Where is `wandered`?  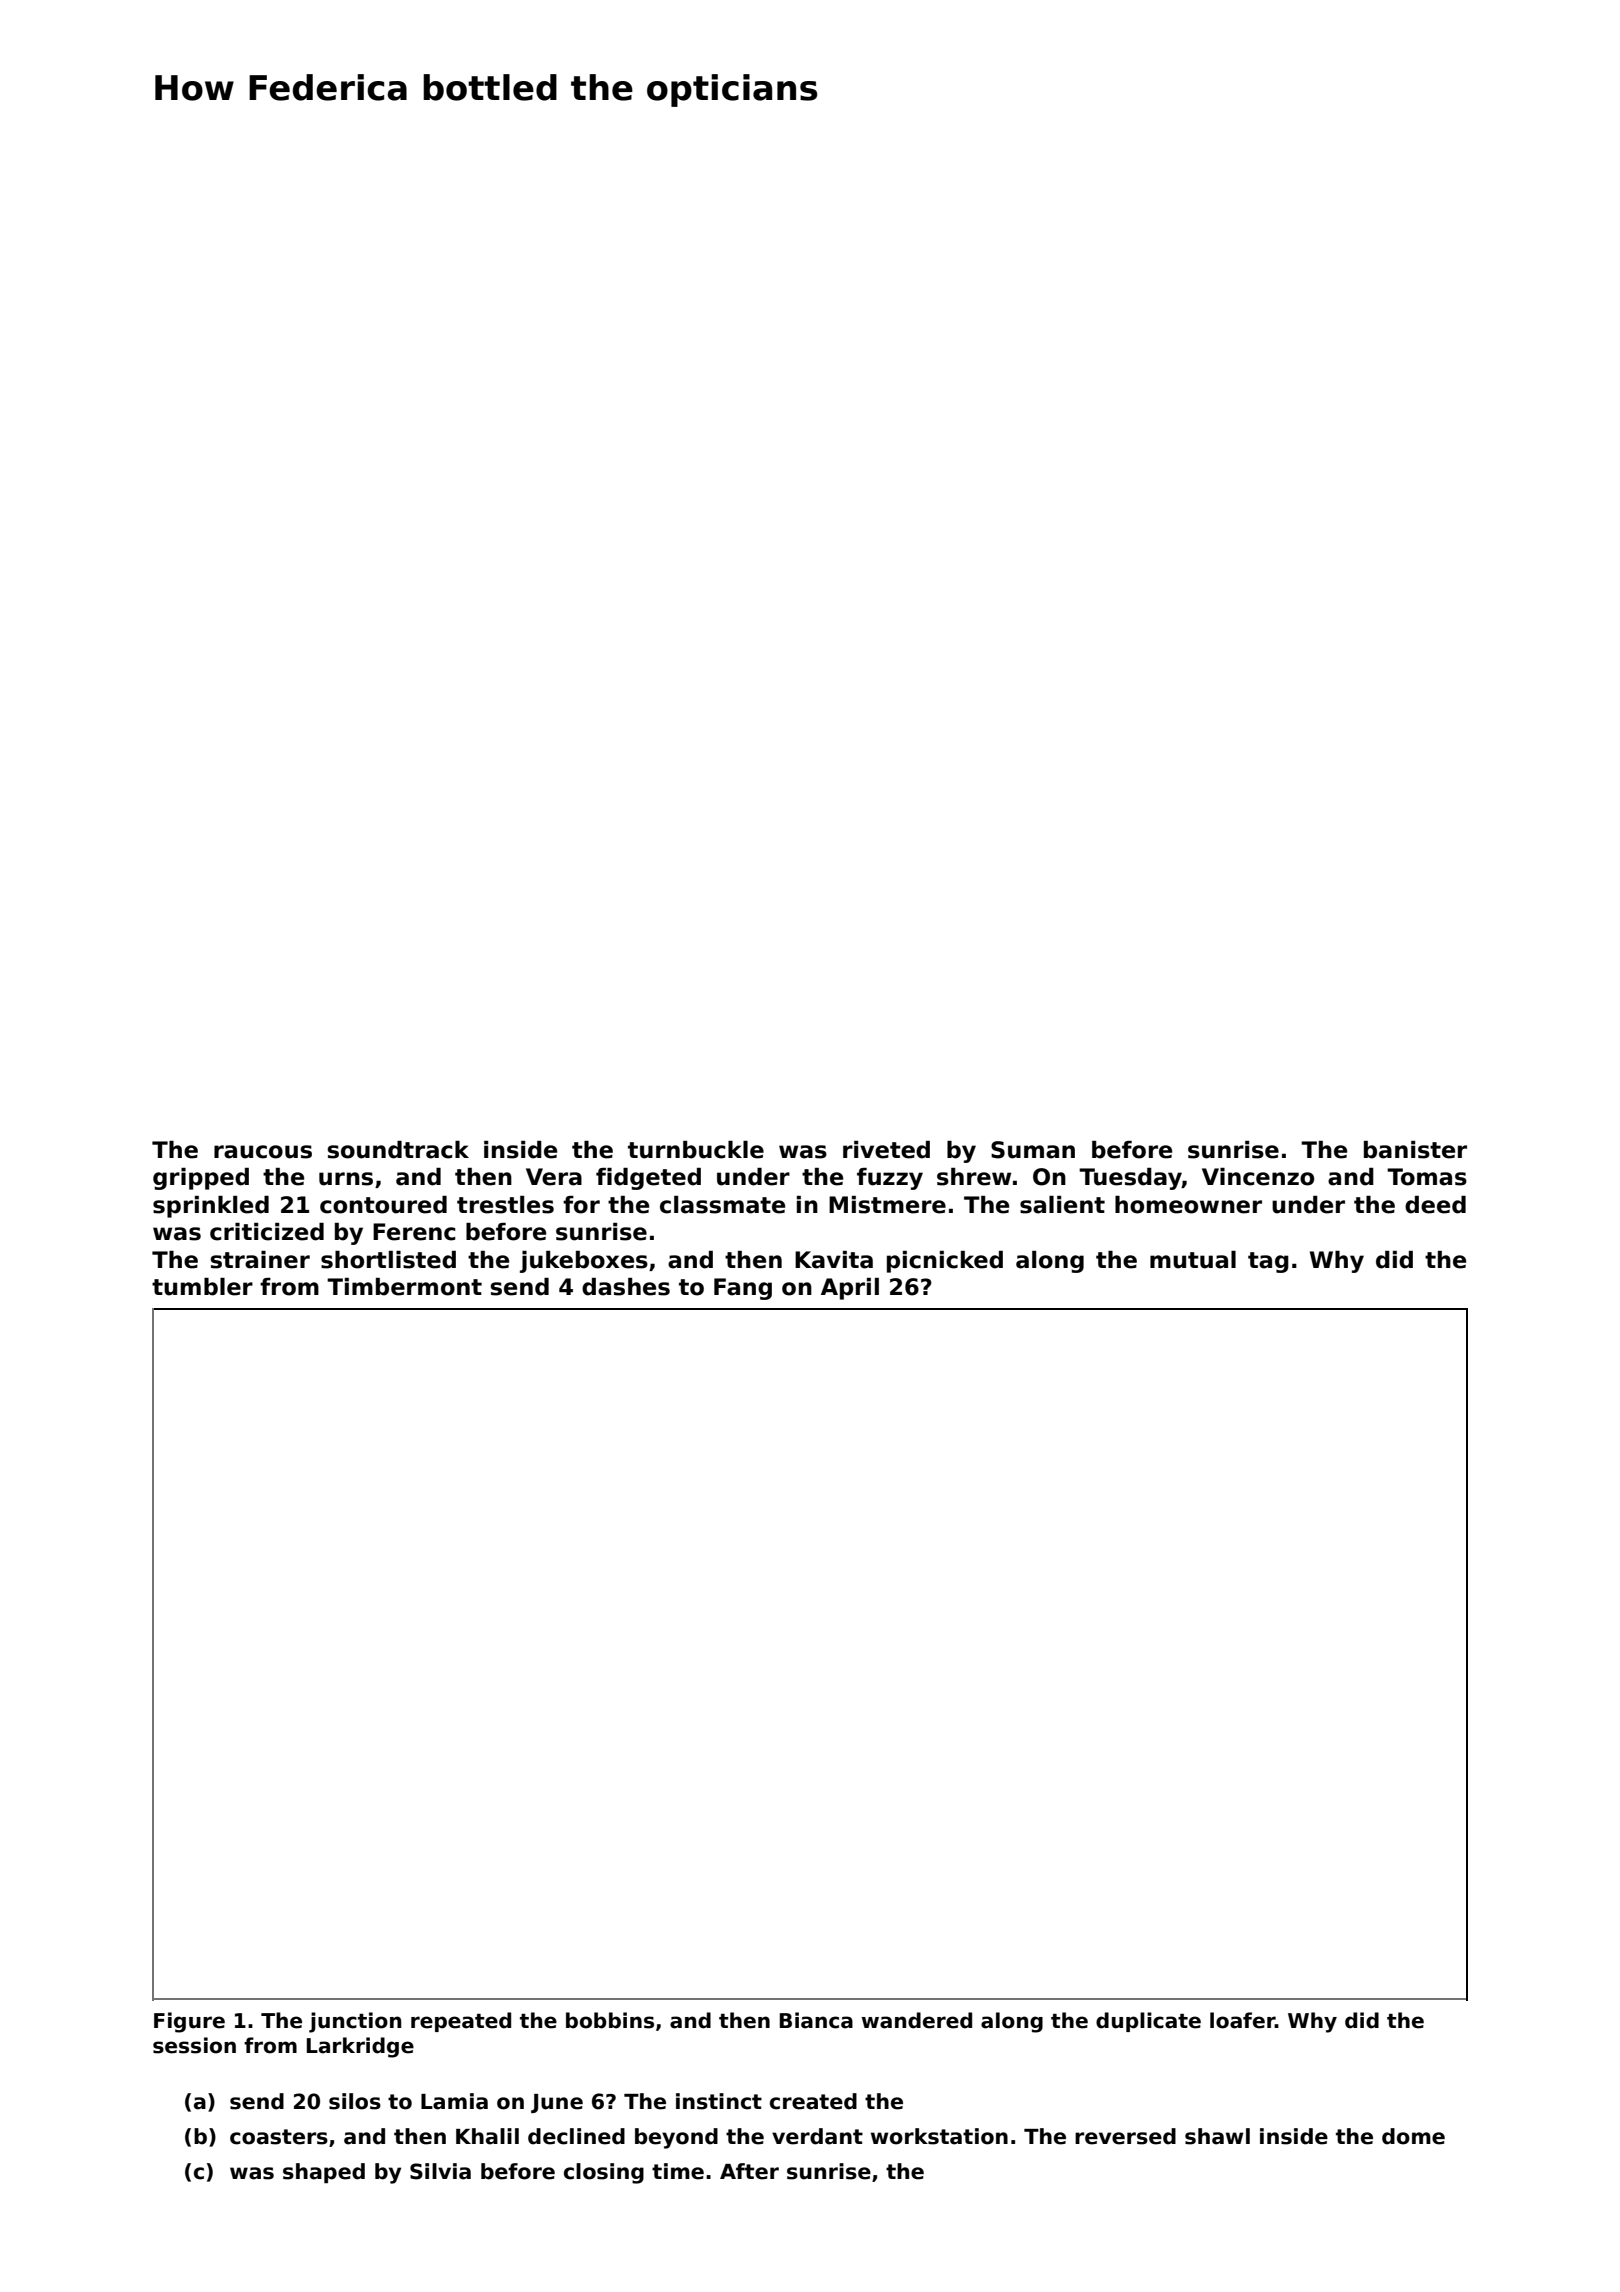 wandered is located at coordinates (916, 2020).
